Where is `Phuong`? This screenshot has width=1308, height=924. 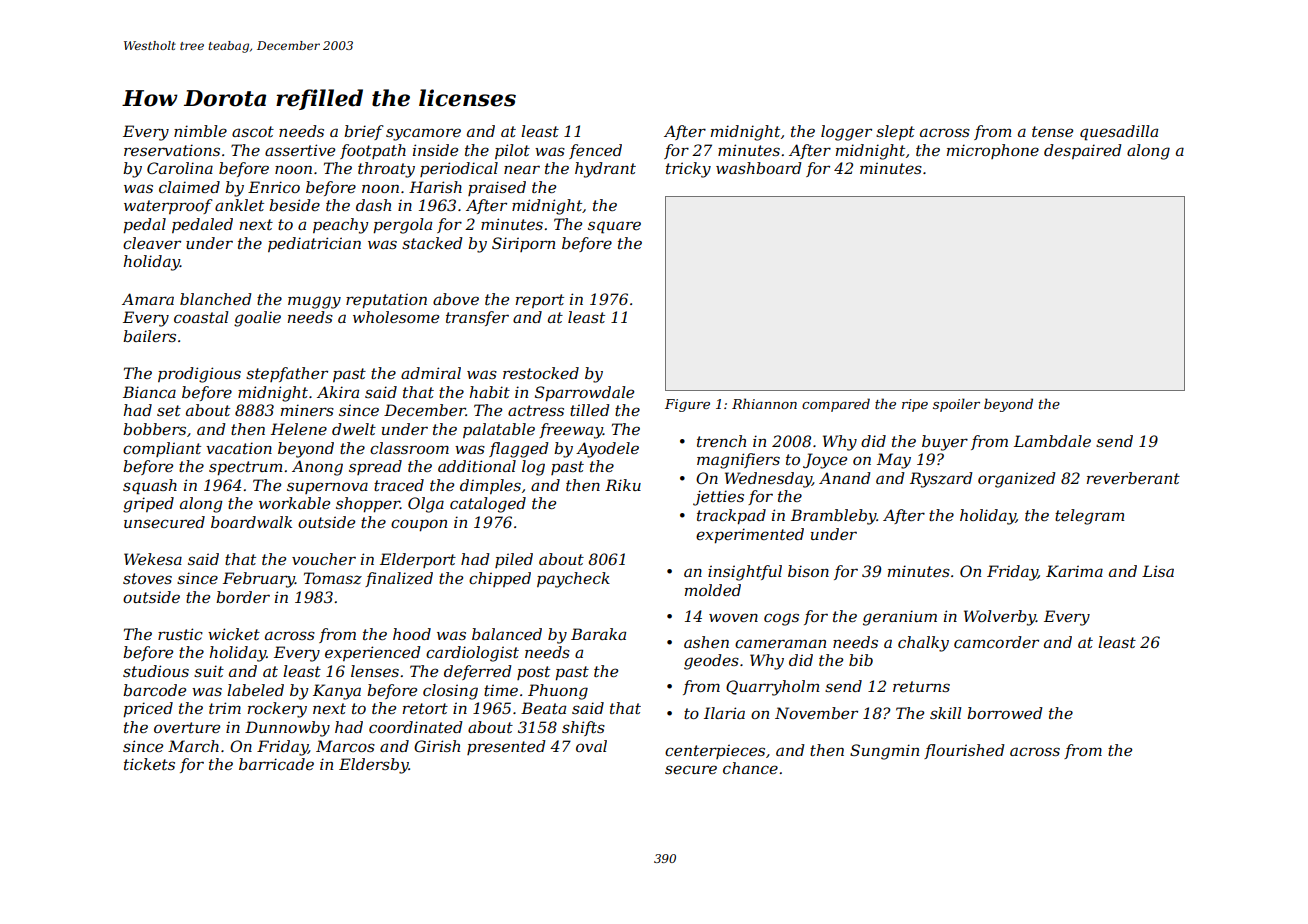
Phuong is located at coordinates (558, 692).
